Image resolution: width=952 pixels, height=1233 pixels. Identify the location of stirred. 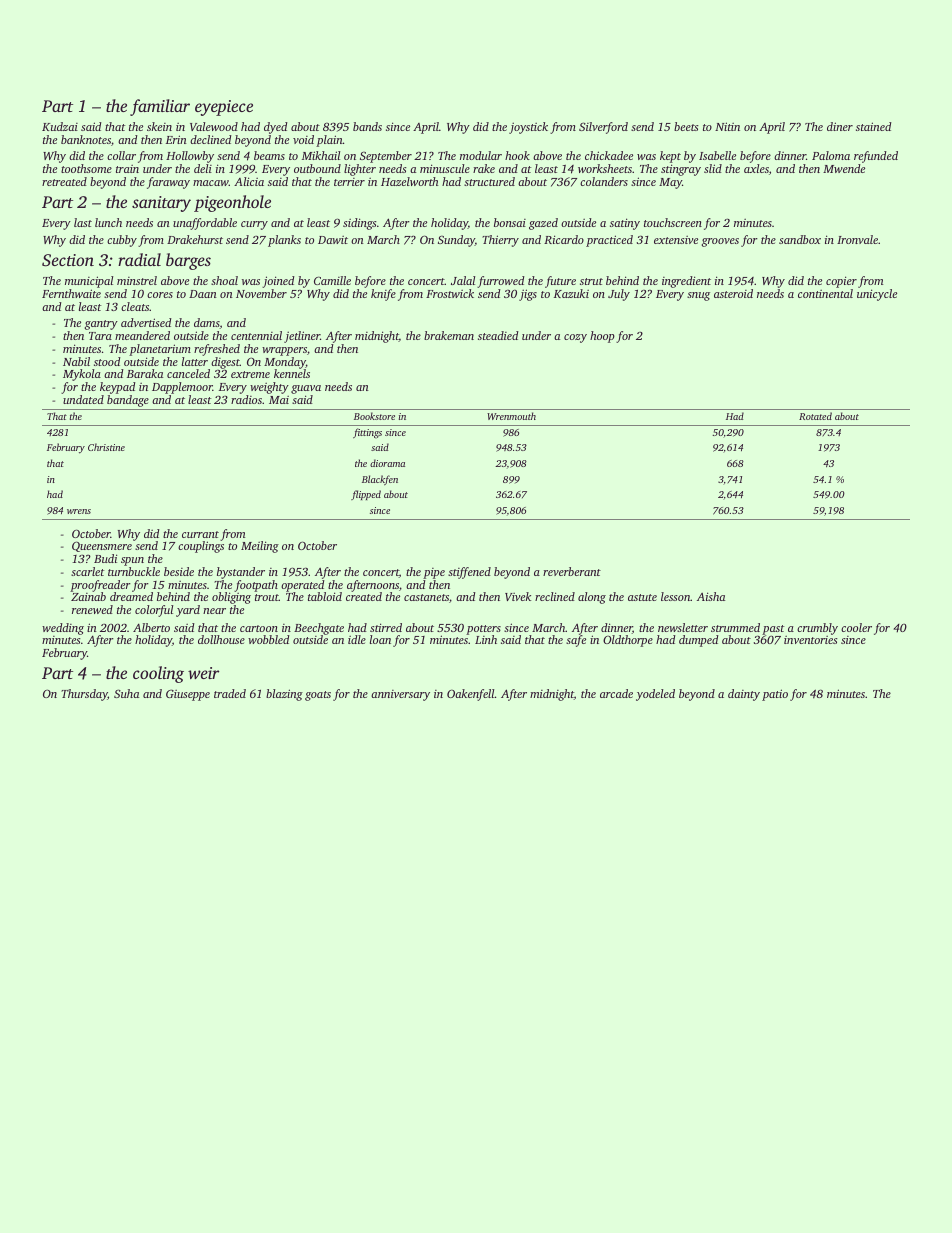
(386, 627).
